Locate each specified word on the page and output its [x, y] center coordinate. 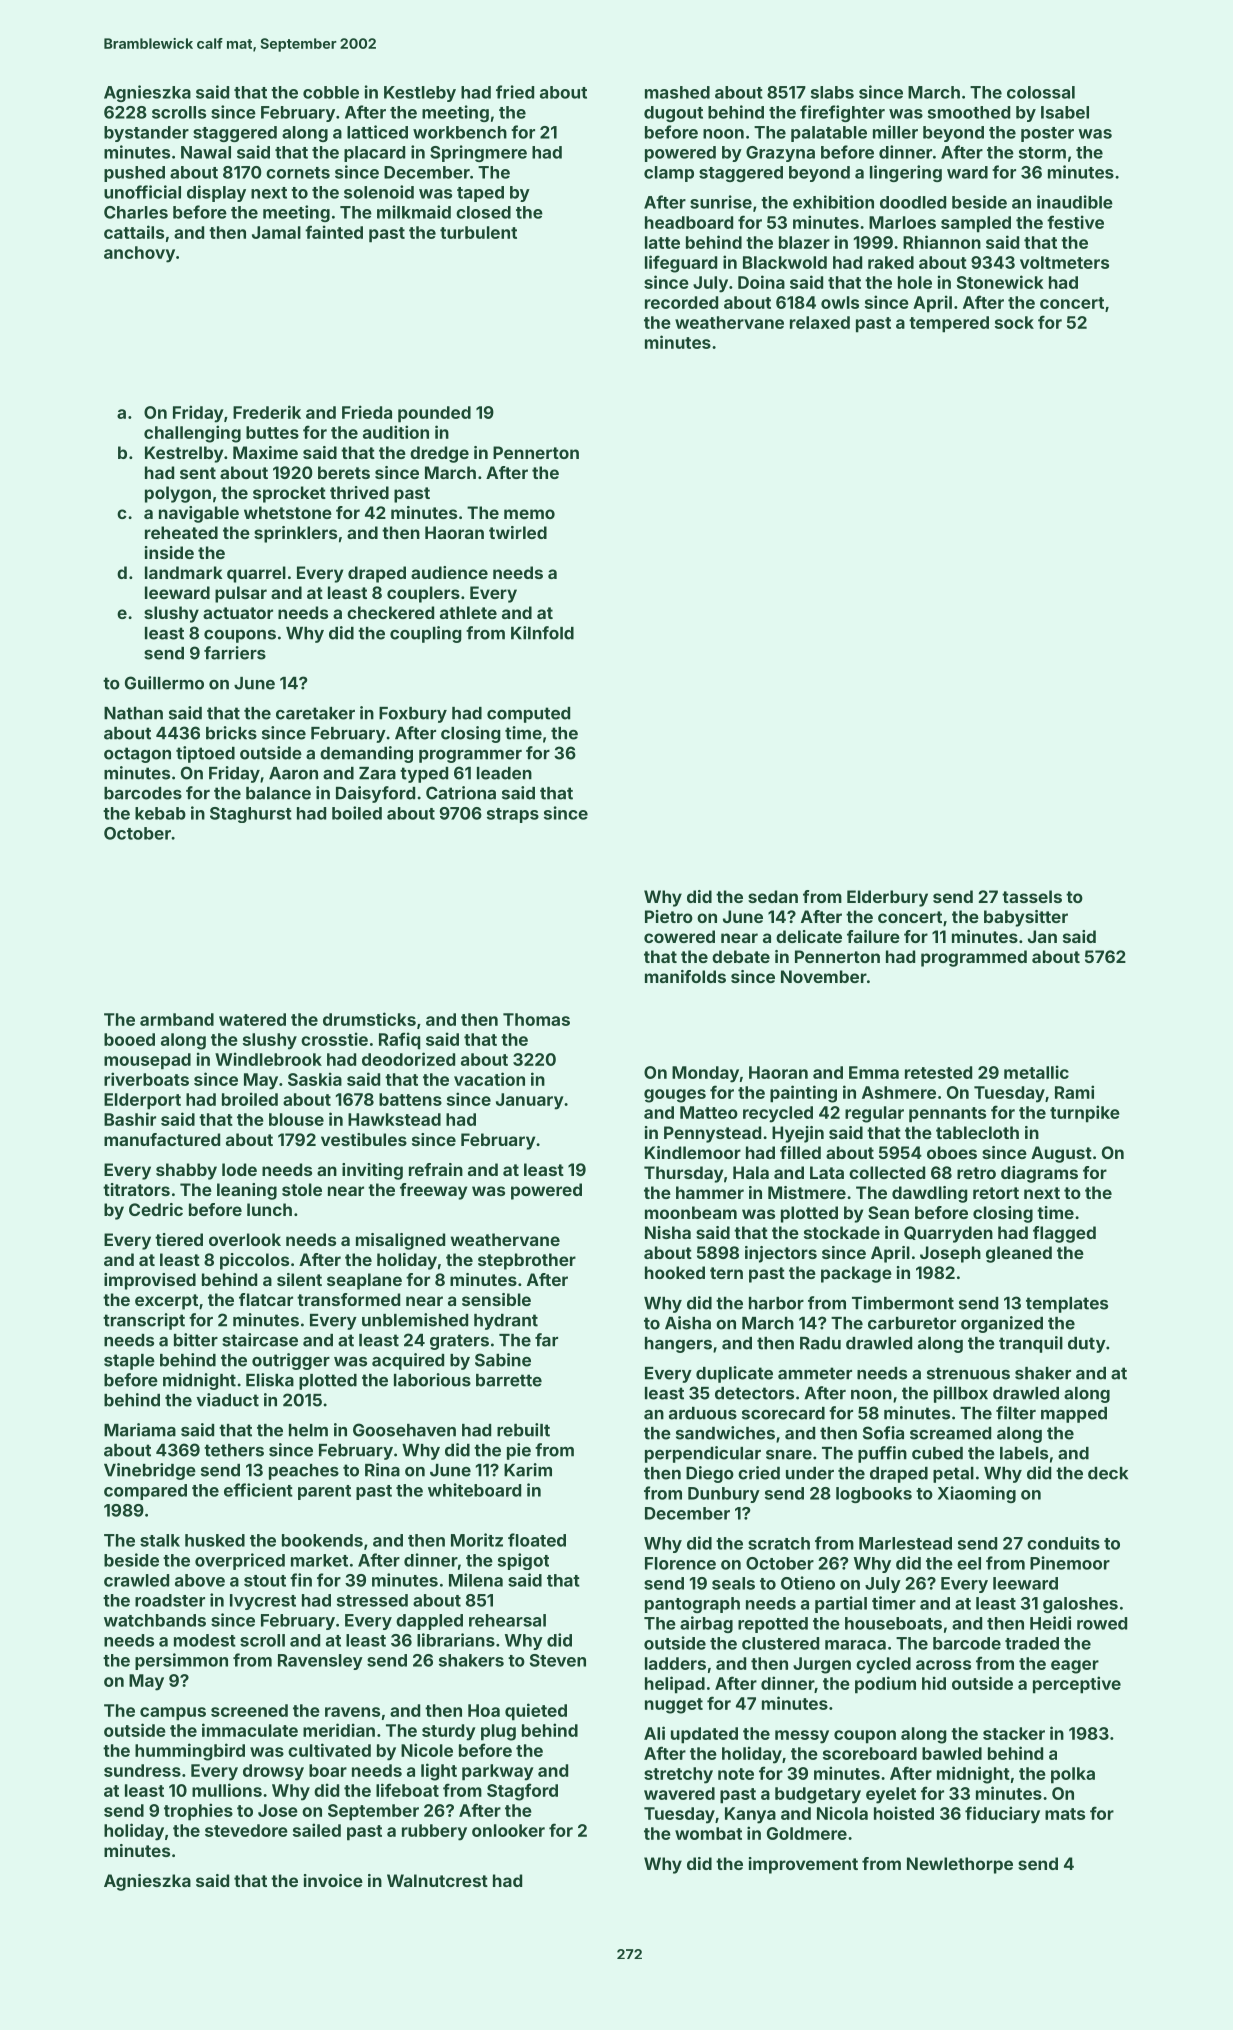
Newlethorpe [960, 1865]
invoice [333, 1880]
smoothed [969, 112]
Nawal [206, 152]
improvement [803, 1865]
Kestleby [420, 94]
